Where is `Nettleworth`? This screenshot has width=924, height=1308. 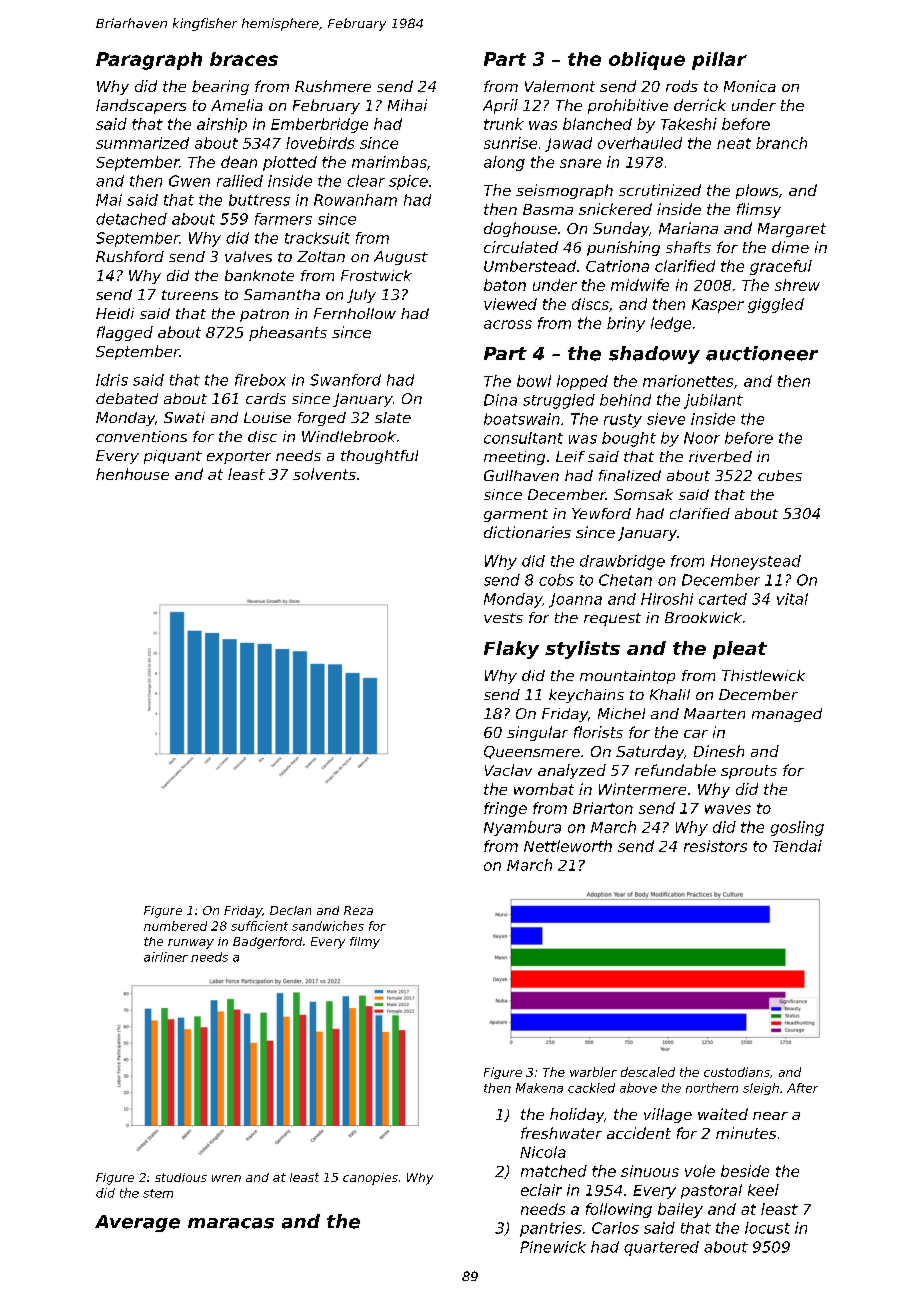 Nettleworth is located at coordinates (568, 846).
